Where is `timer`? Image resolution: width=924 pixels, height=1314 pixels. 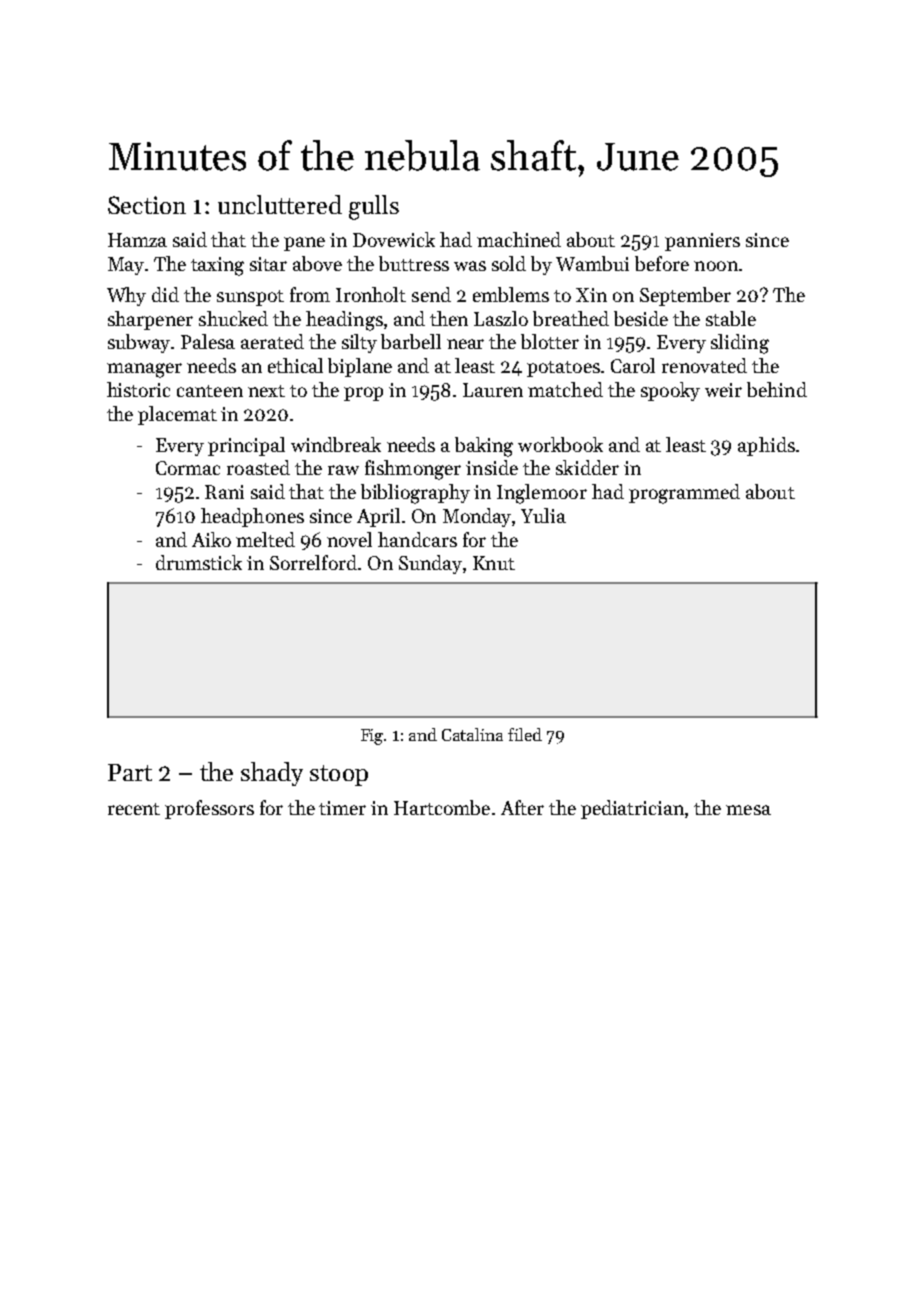
timer is located at coordinates (342, 808).
